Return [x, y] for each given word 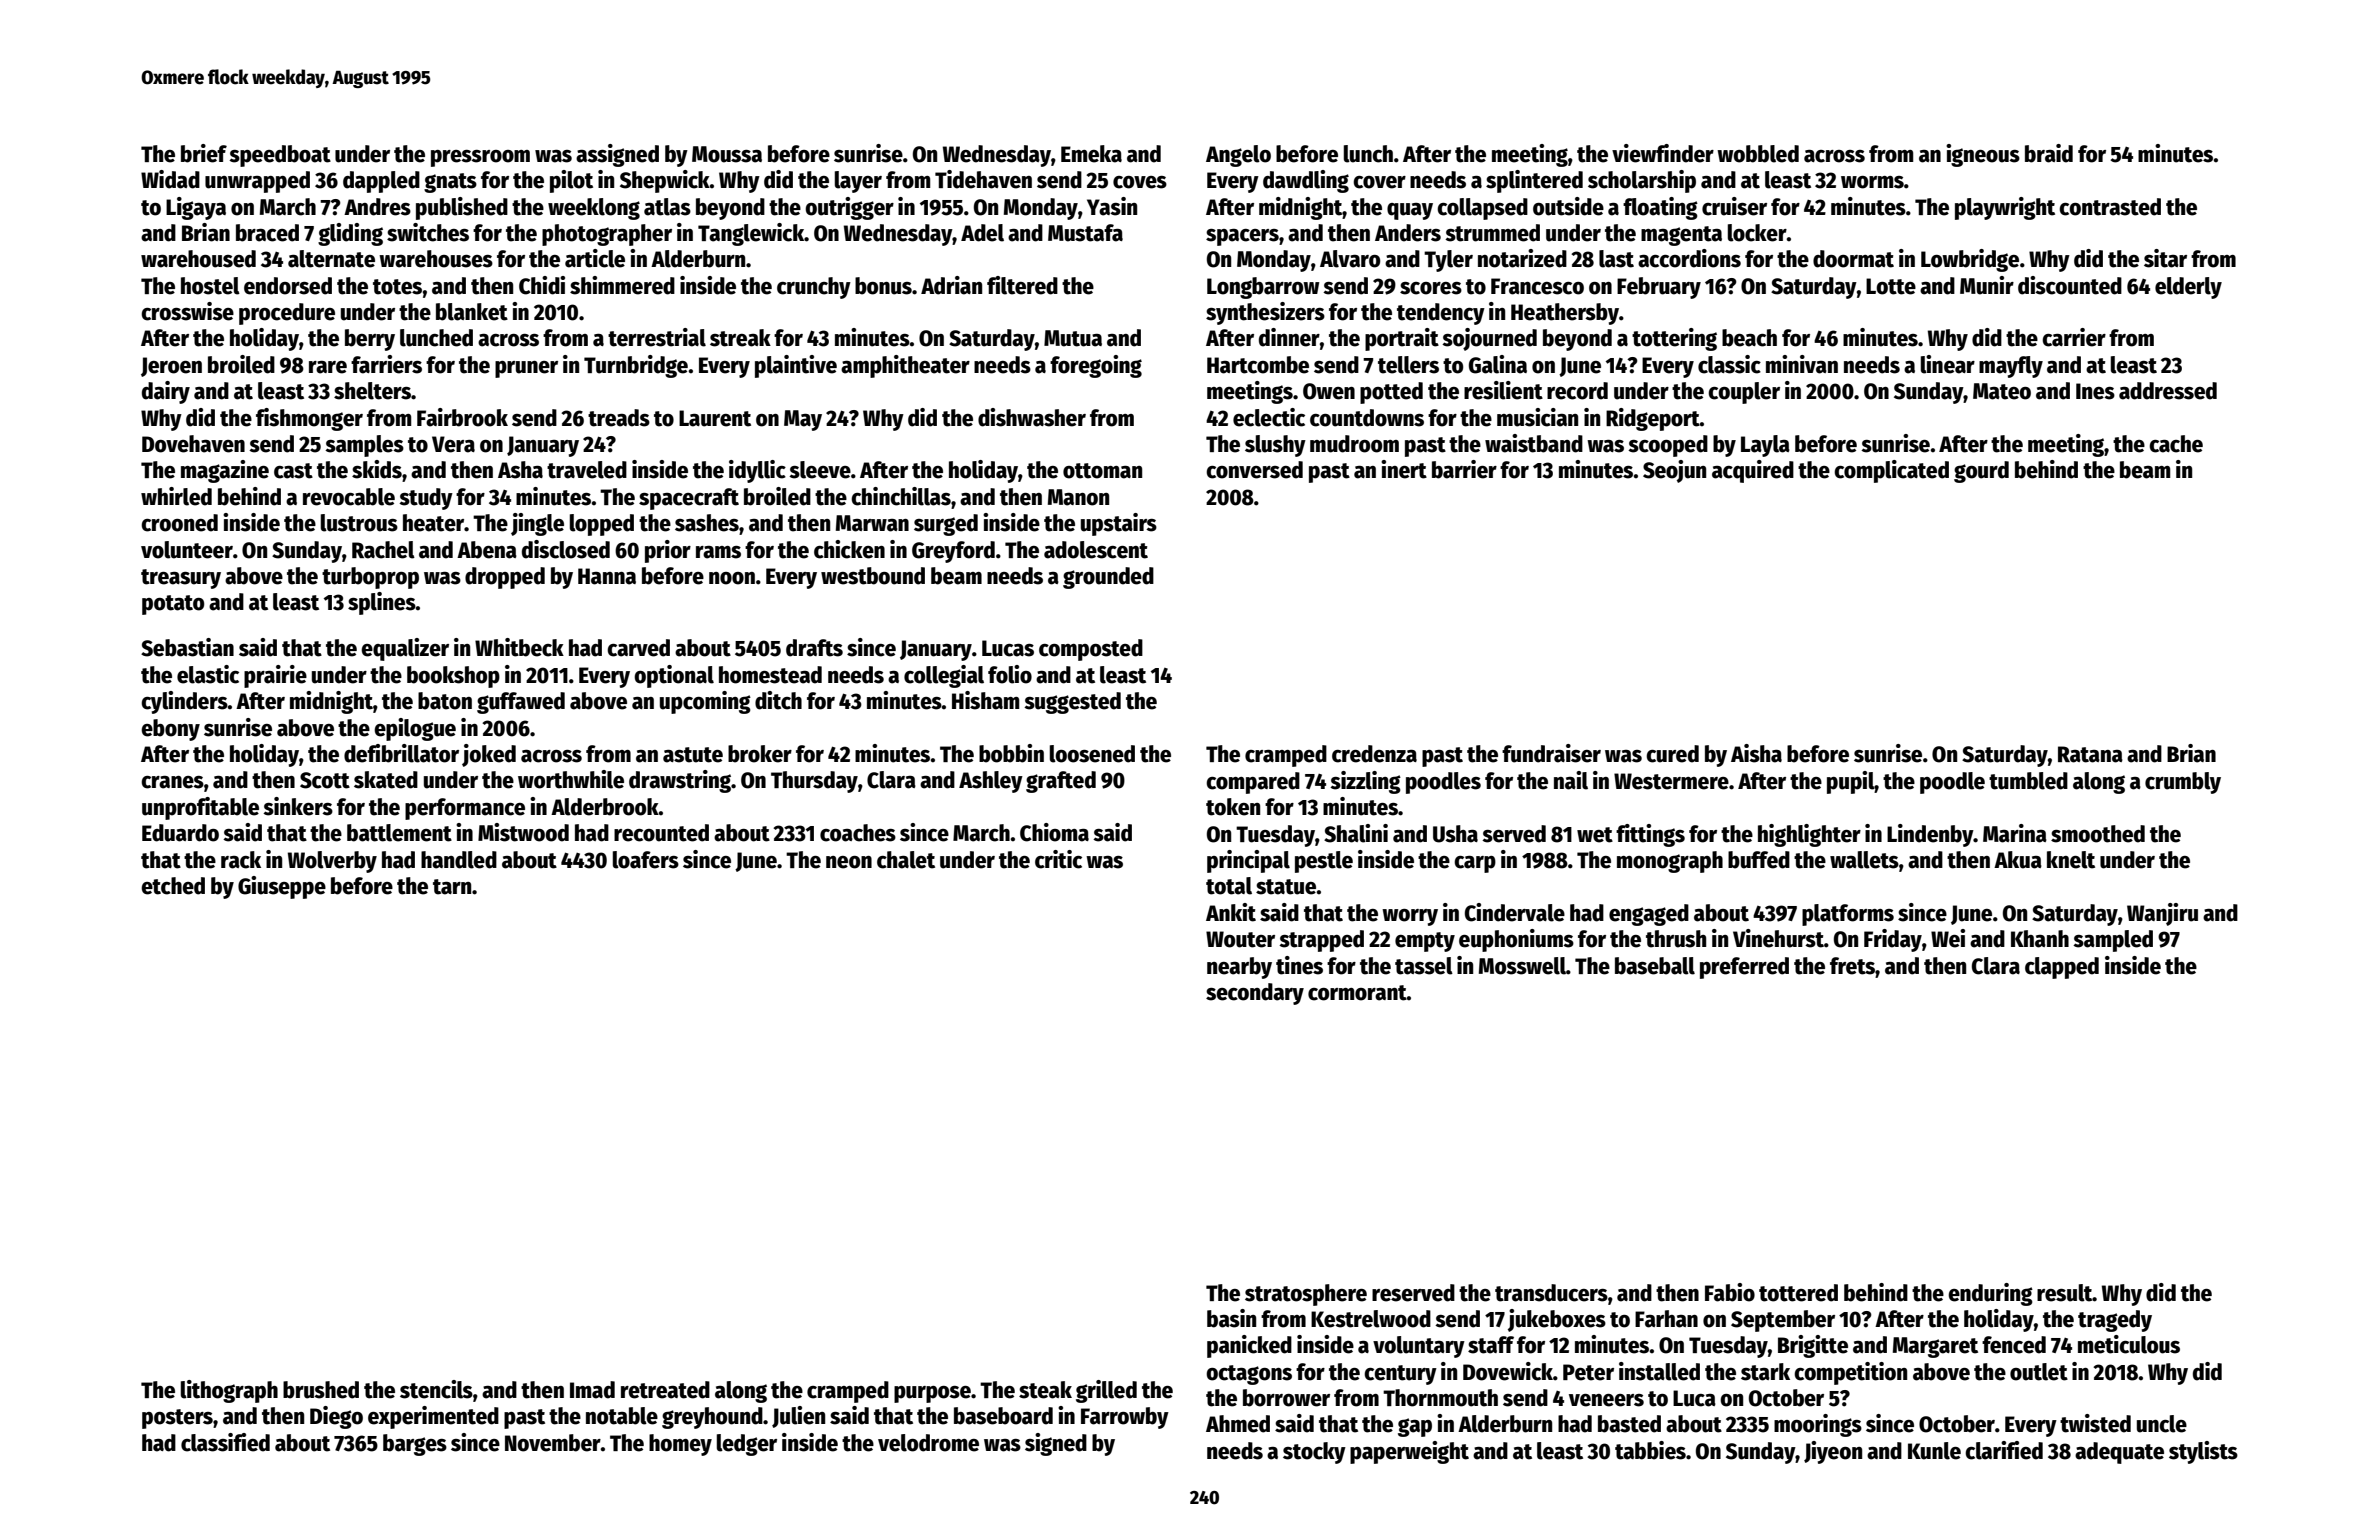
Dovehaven [193, 444]
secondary [1255, 994]
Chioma [1054, 832]
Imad [592, 1390]
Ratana [2090, 754]
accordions [1689, 258]
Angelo [1238, 156]
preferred [1744, 968]
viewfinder [1663, 153]
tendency [1441, 314]
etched [173, 886]
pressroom [480, 158]
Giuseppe [282, 887]
